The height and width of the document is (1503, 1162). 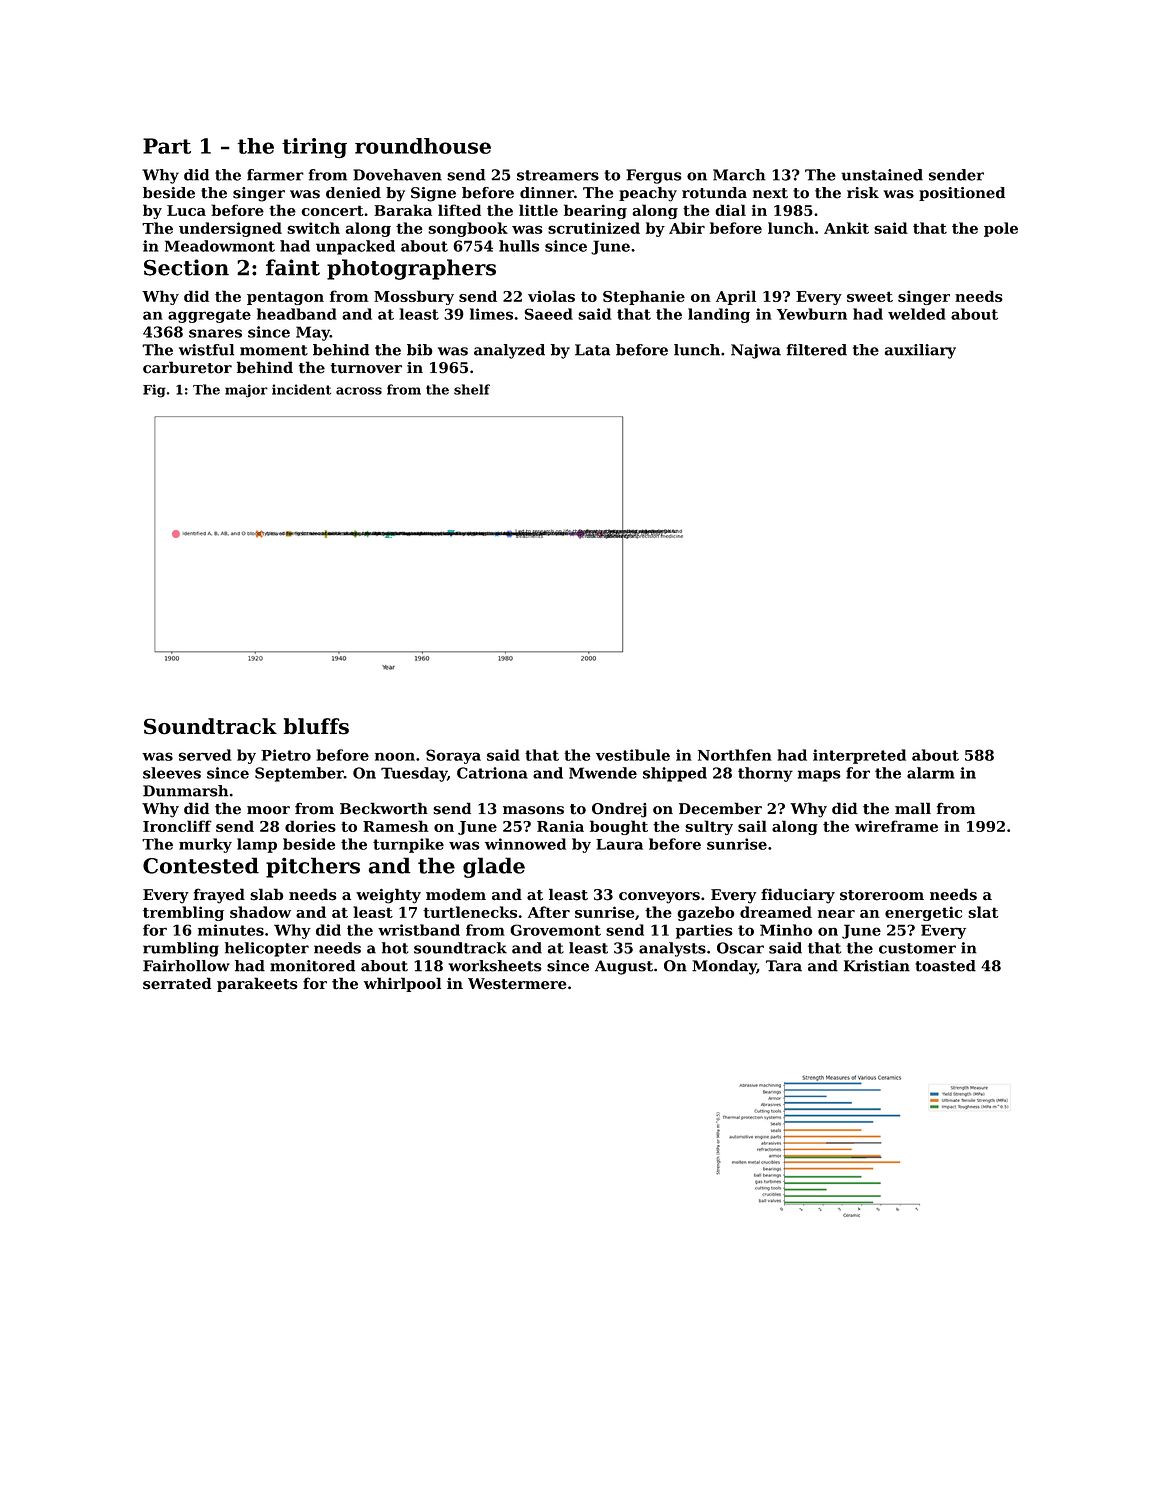 I want to click on roundhouse, so click(x=423, y=146).
